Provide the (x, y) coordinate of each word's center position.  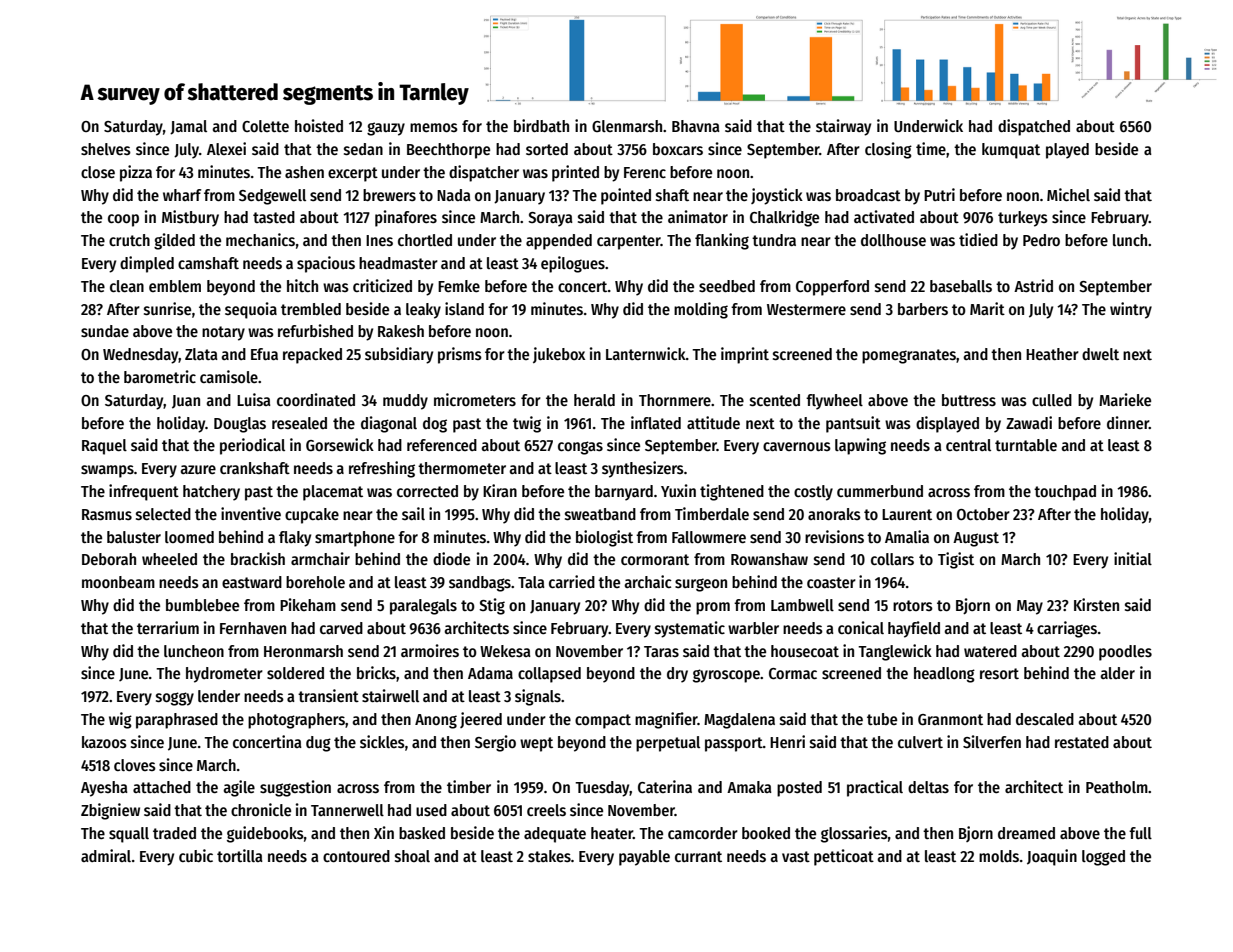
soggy (175, 699)
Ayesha (104, 789)
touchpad (1065, 493)
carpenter (629, 242)
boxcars (678, 149)
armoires (430, 651)
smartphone (355, 539)
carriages (1067, 629)
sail (413, 513)
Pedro (1041, 240)
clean (127, 286)
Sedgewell (272, 197)
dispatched (1034, 127)
